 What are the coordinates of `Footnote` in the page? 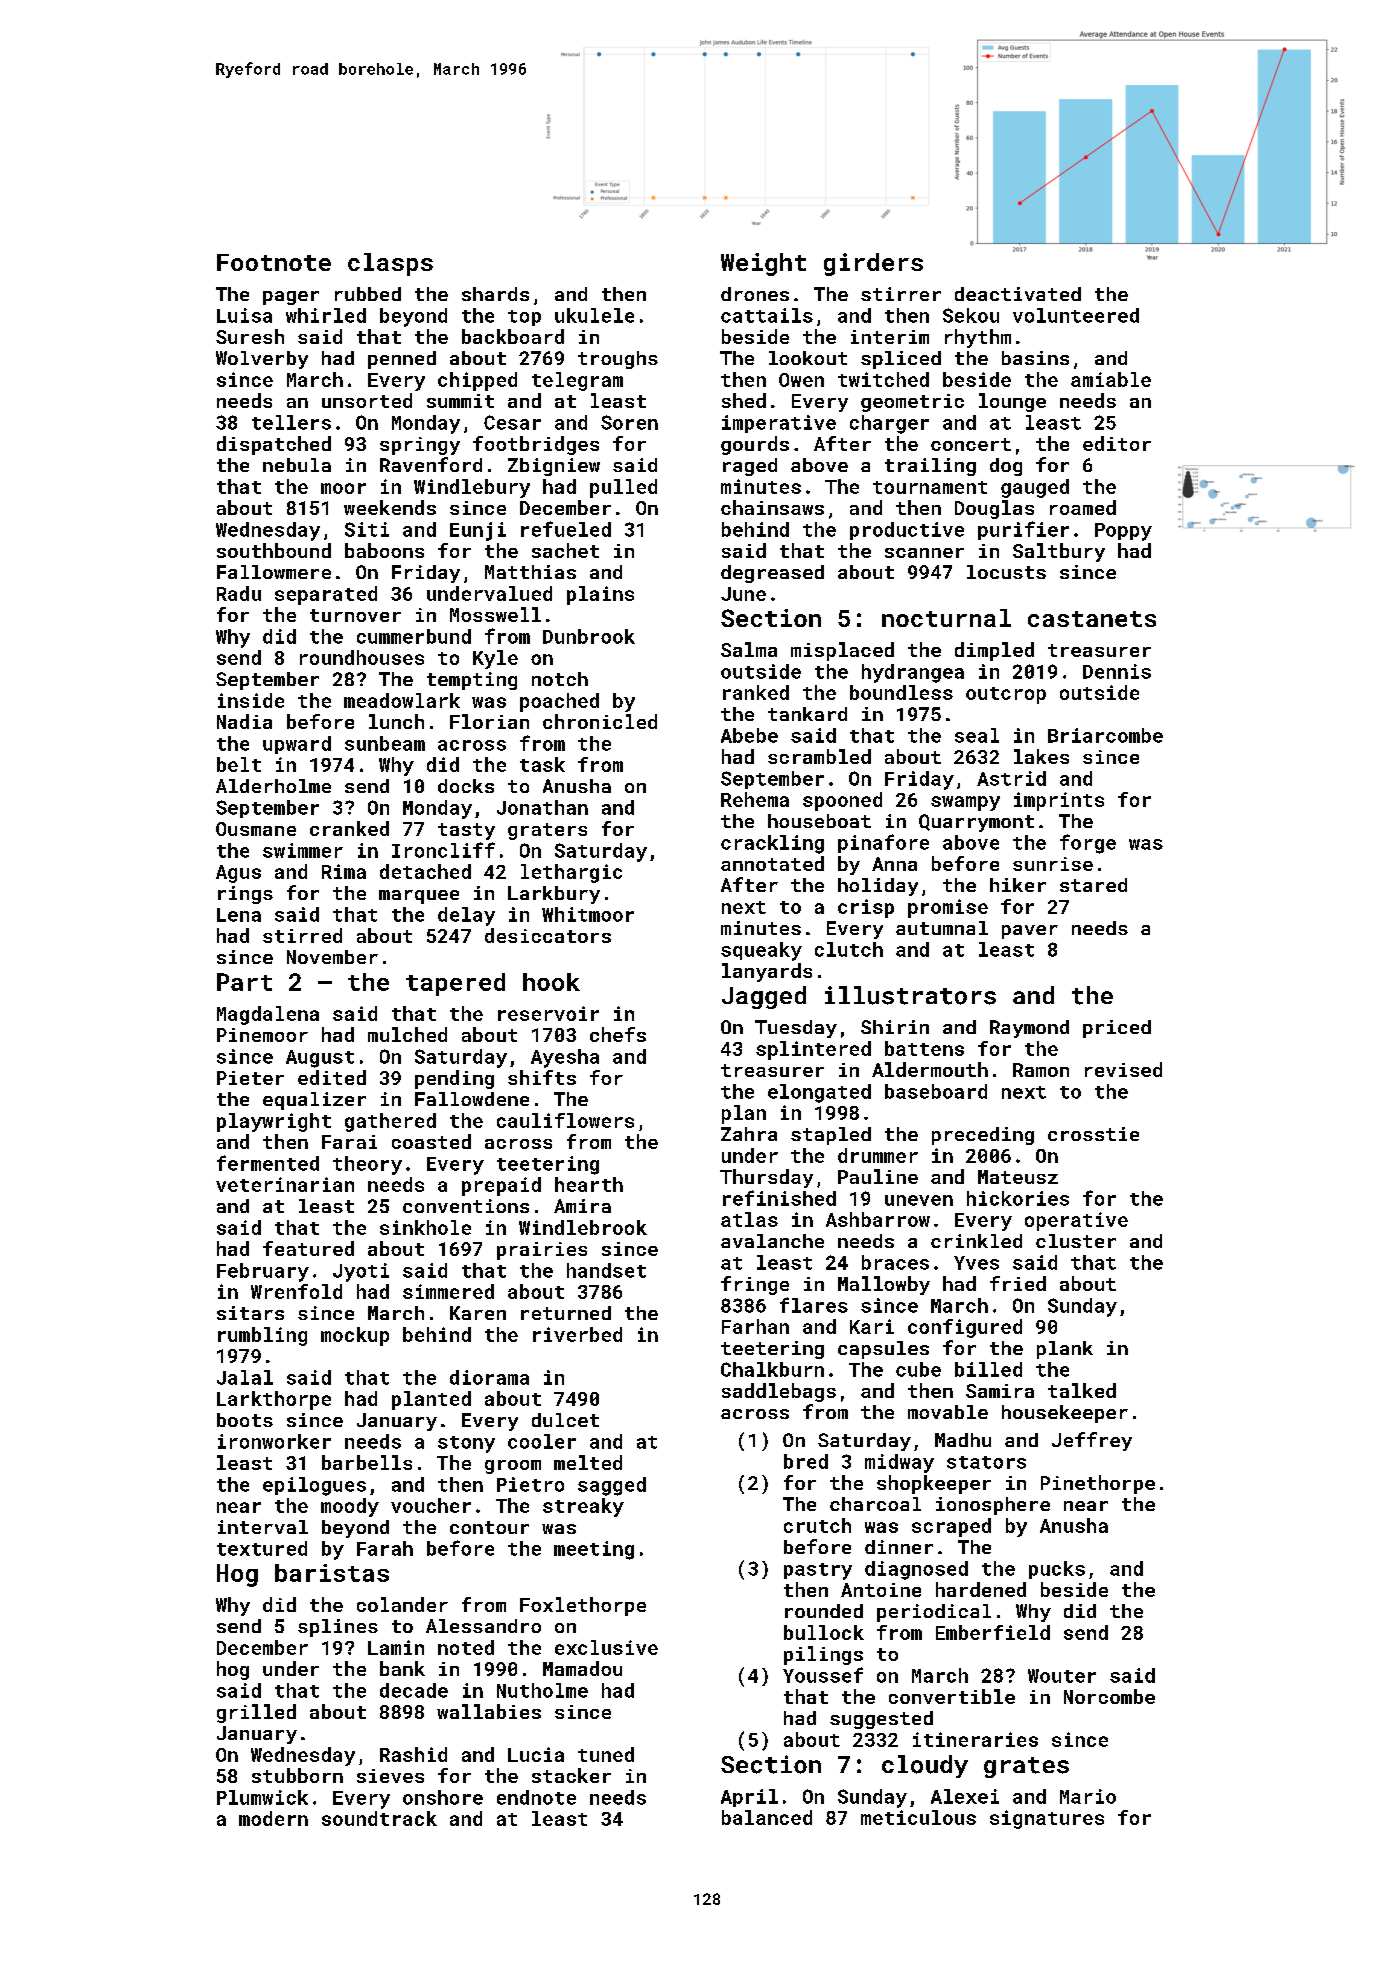 It's located at (274, 262).
